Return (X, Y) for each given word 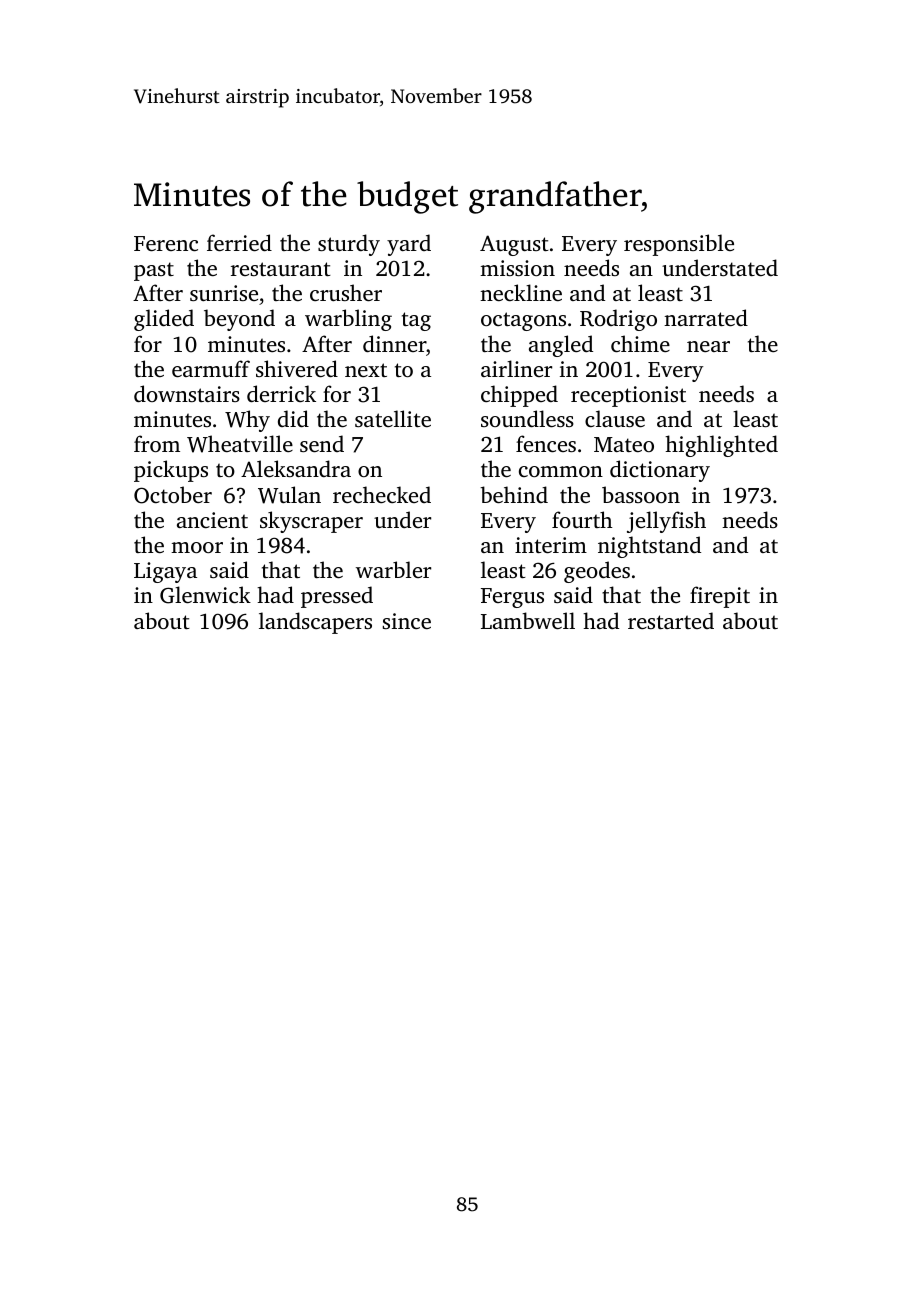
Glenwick (205, 595)
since (407, 621)
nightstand (649, 547)
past (154, 271)
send (322, 443)
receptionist (628, 396)
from (157, 443)
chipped (519, 396)
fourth (582, 519)
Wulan (289, 495)
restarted (671, 620)
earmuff (211, 368)
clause (615, 418)
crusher (346, 292)
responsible (679, 245)
